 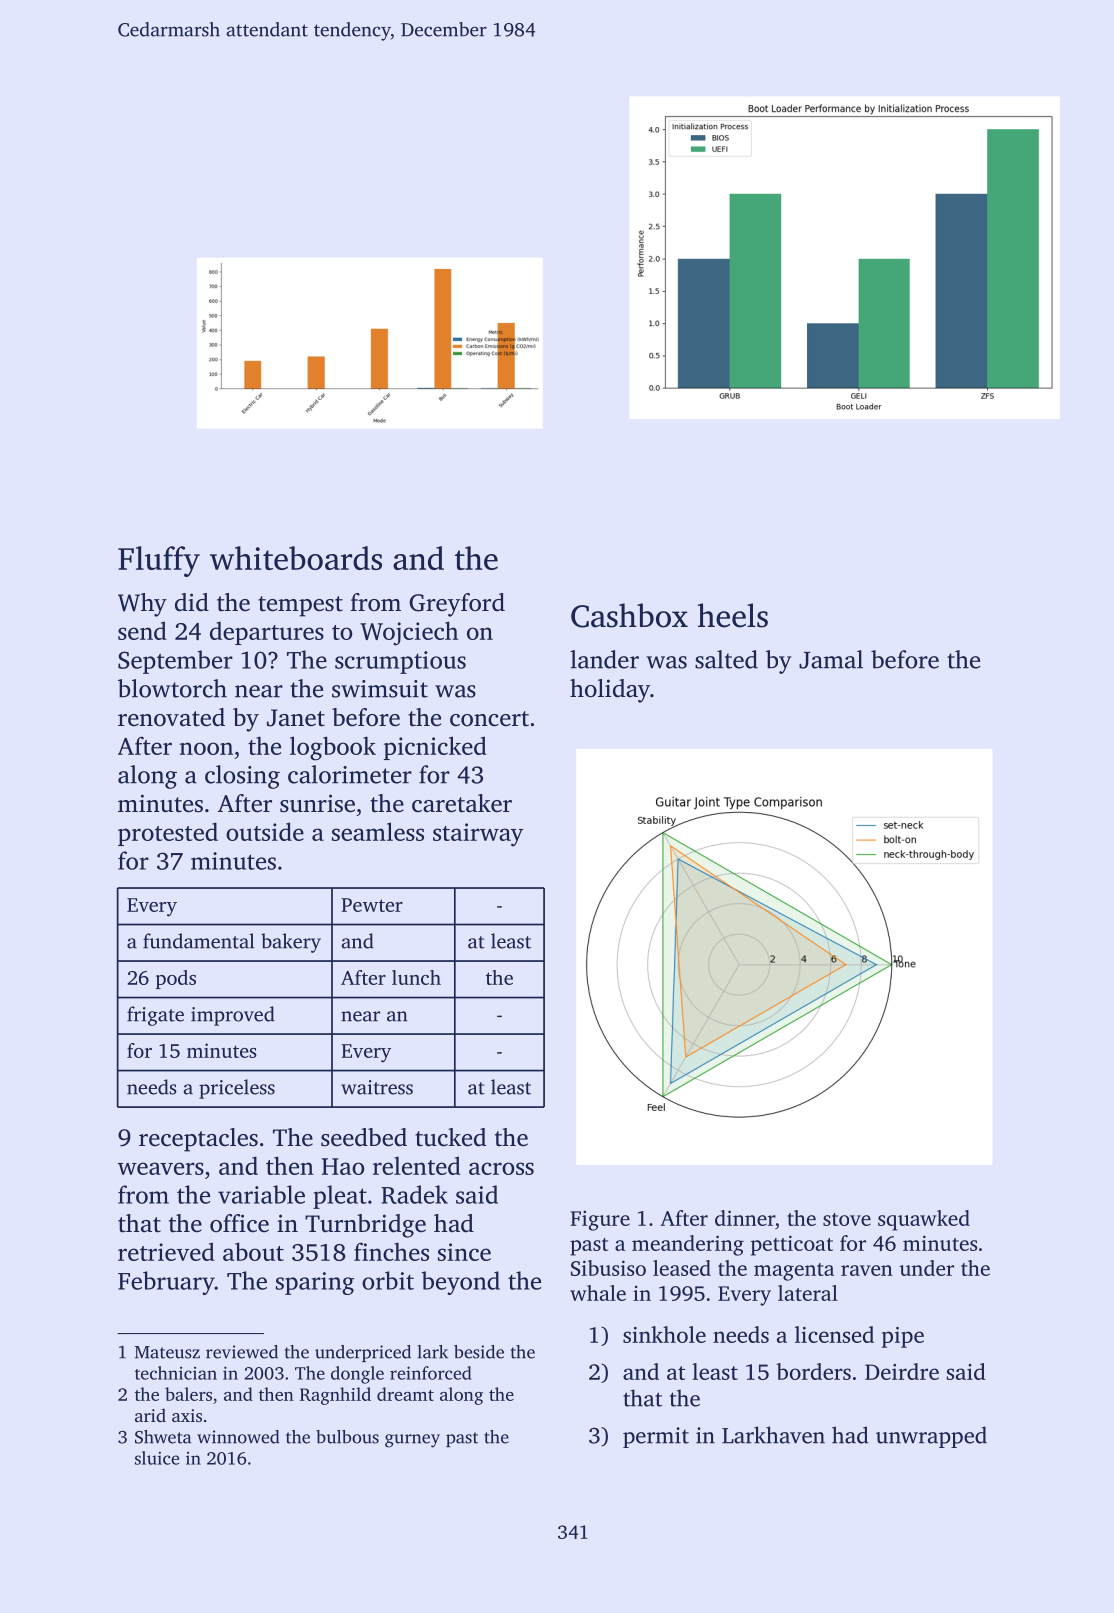 I want to click on improved, so click(x=233, y=1016).
